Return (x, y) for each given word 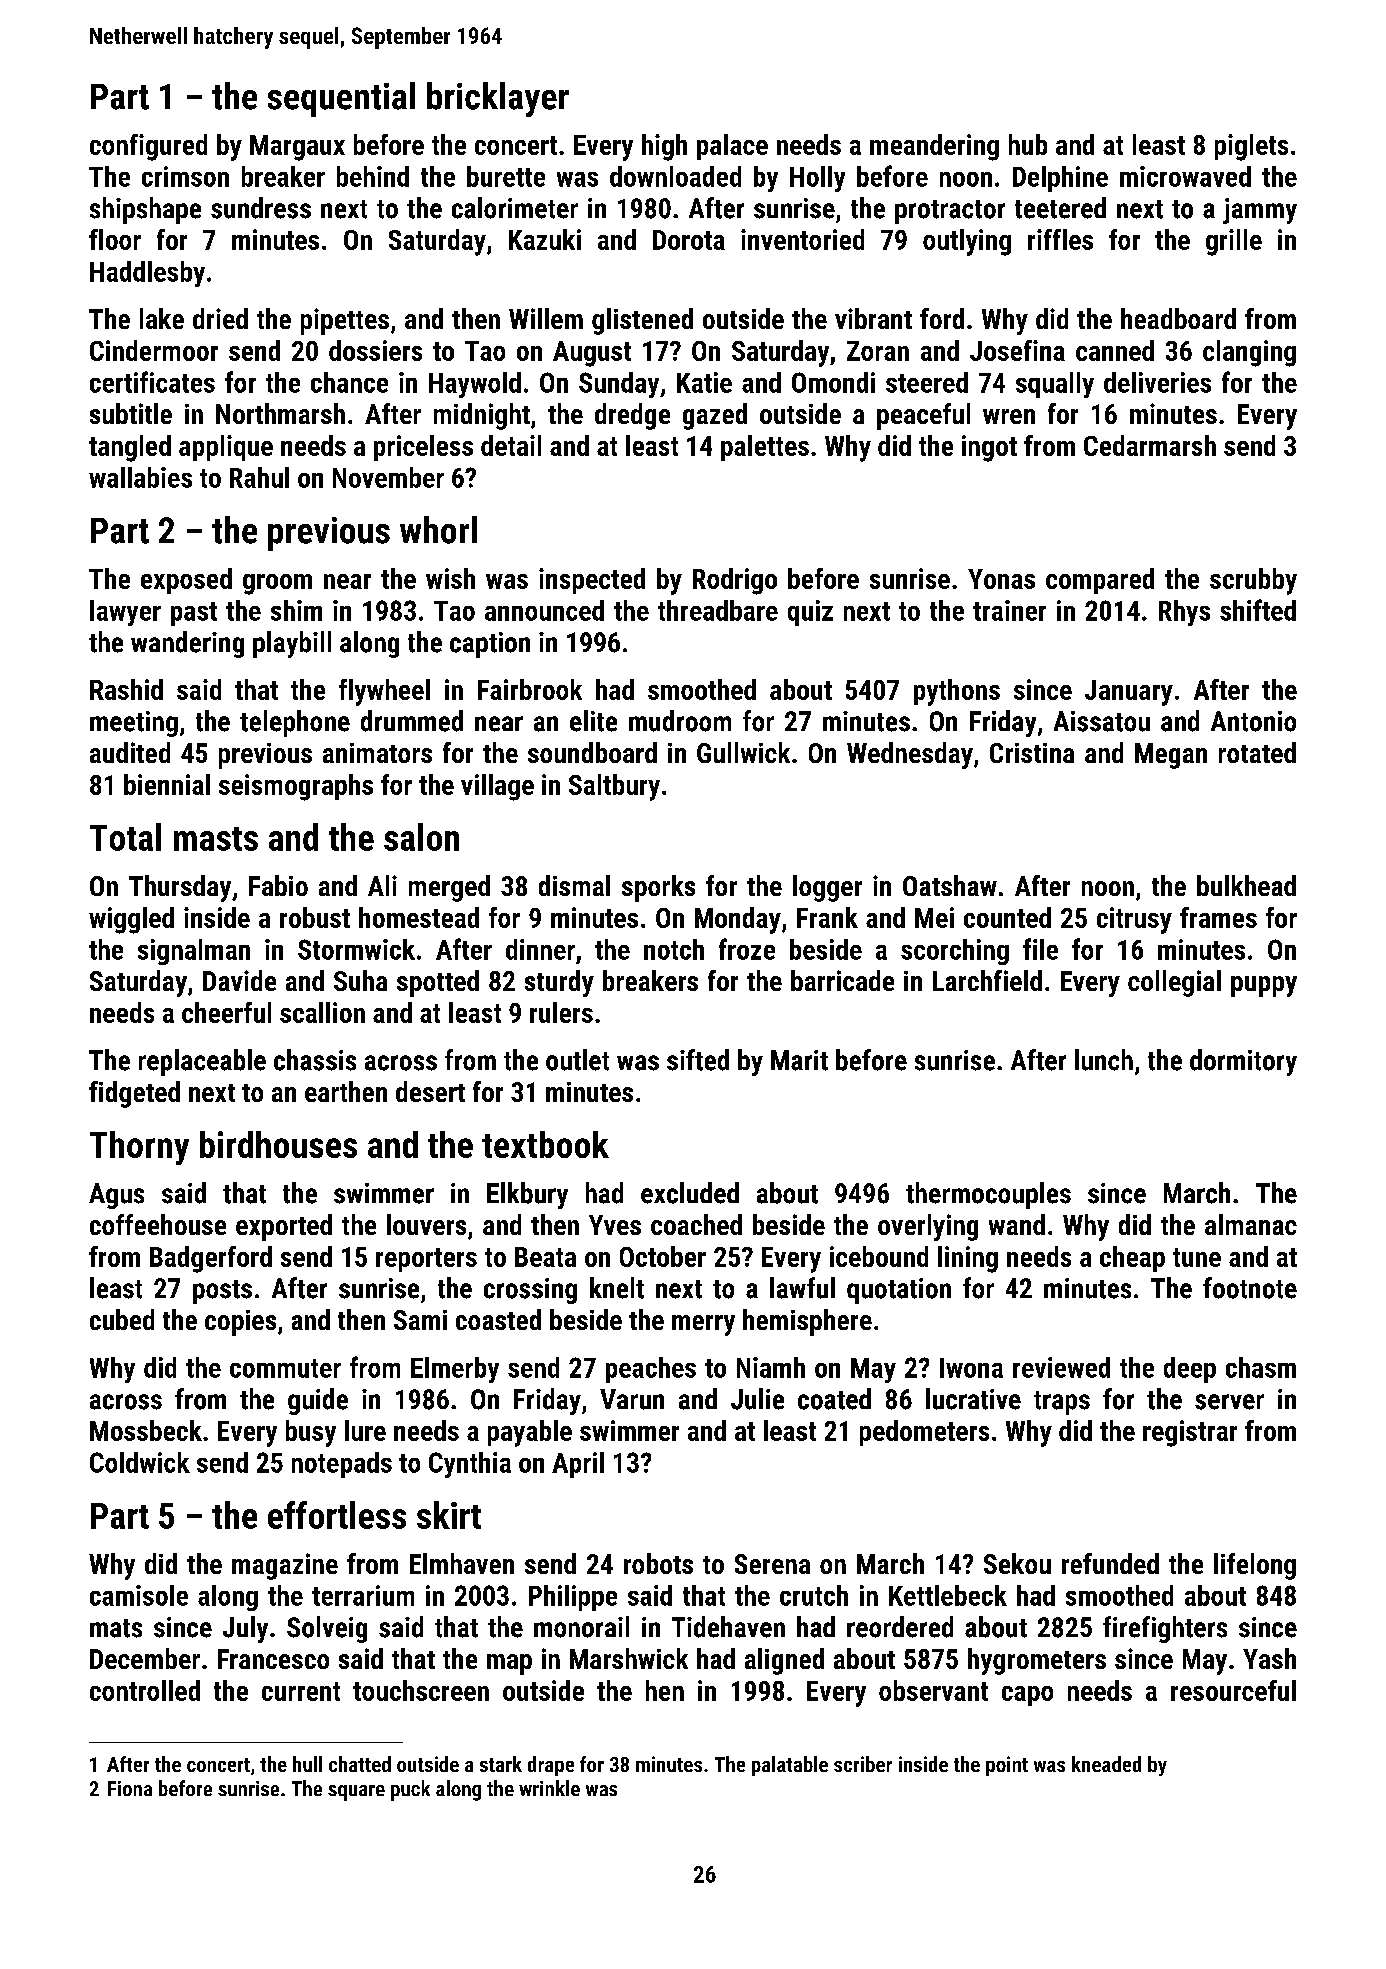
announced (544, 610)
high (664, 147)
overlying (928, 1227)
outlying (967, 242)
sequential (341, 99)
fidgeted (134, 1094)
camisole (139, 1595)
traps (1062, 1403)
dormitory (1243, 1062)
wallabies (140, 477)
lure (365, 1430)
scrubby (1253, 581)
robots (658, 1563)
